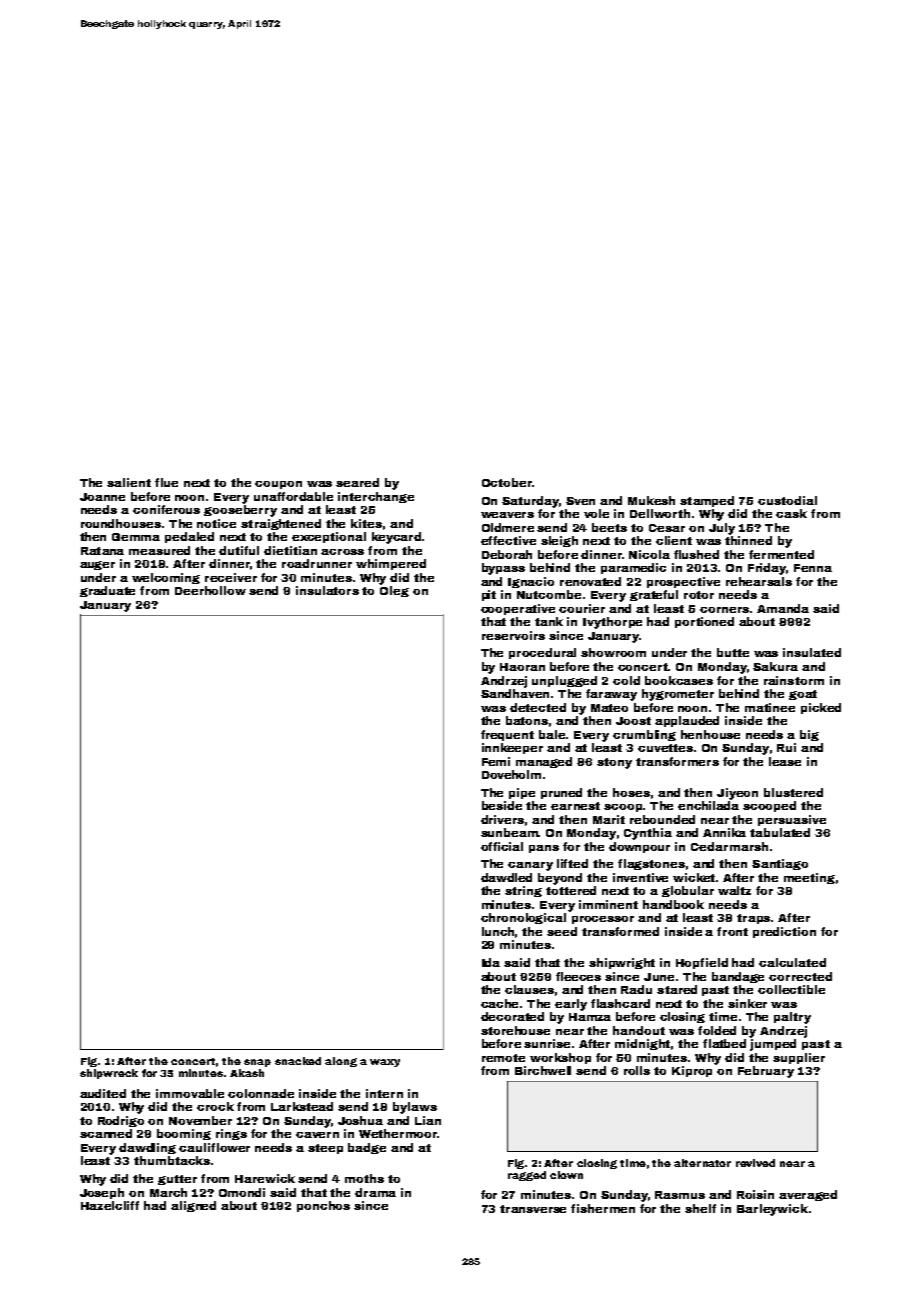 The width and height of the document is (924, 1308). I want to click on Femi, so click(496, 761).
